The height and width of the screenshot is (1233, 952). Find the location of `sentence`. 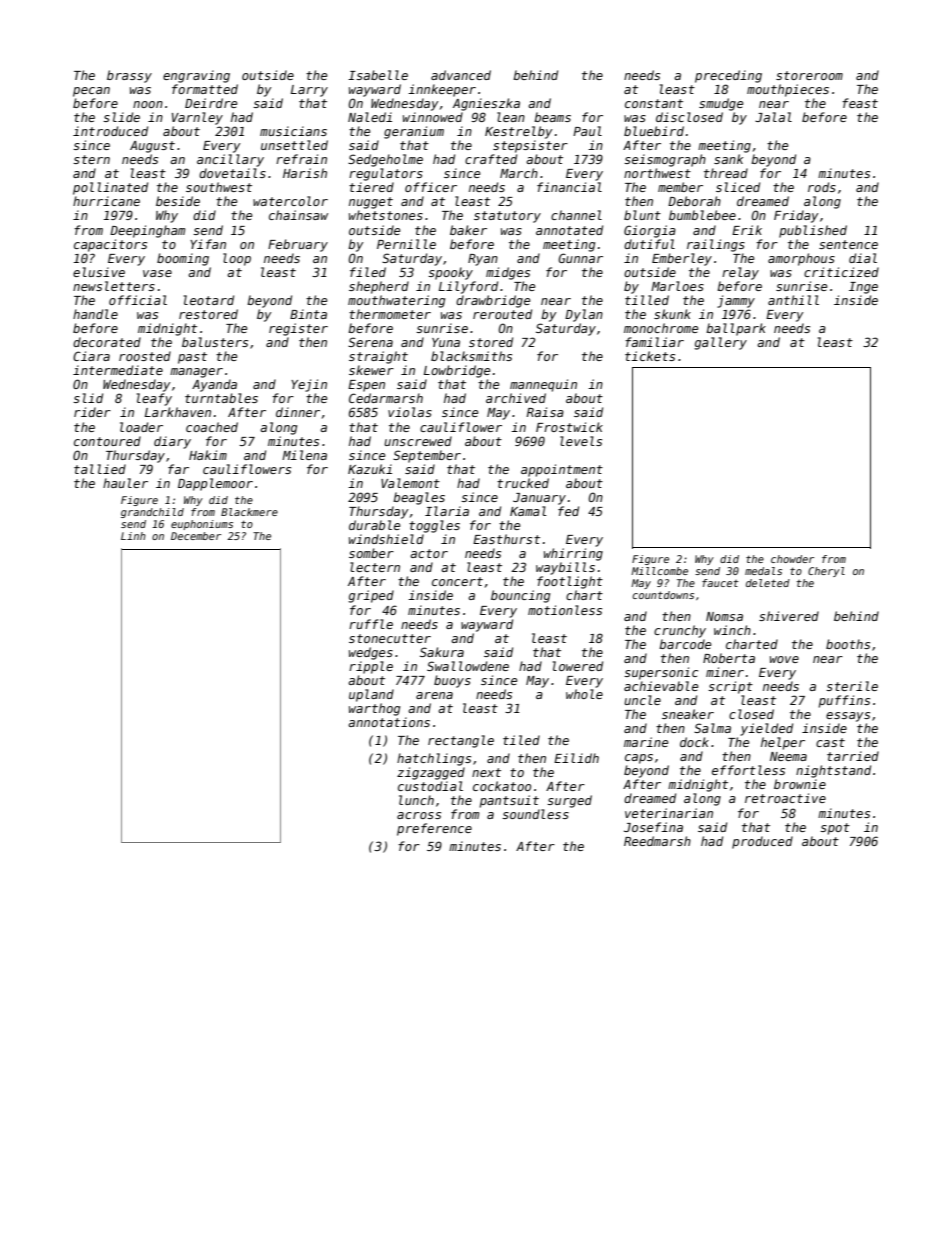

sentence is located at coordinates (848, 244).
